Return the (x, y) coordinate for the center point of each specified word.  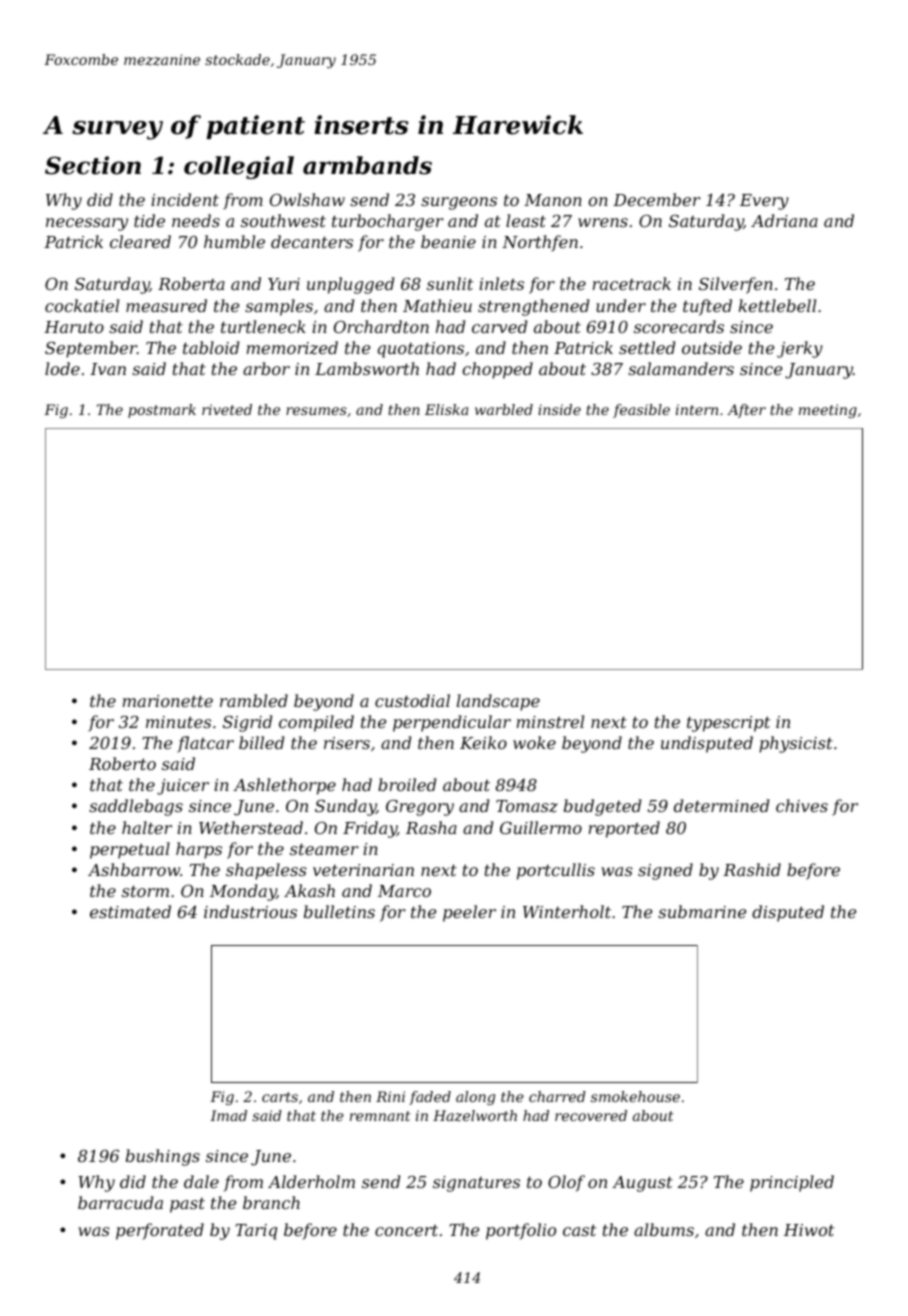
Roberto (122, 763)
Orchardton (381, 326)
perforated (160, 1231)
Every (764, 202)
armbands (367, 165)
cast (579, 1230)
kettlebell (777, 305)
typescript (728, 724)
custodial (412, 700)
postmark (162, 411)
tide (149, 220)
